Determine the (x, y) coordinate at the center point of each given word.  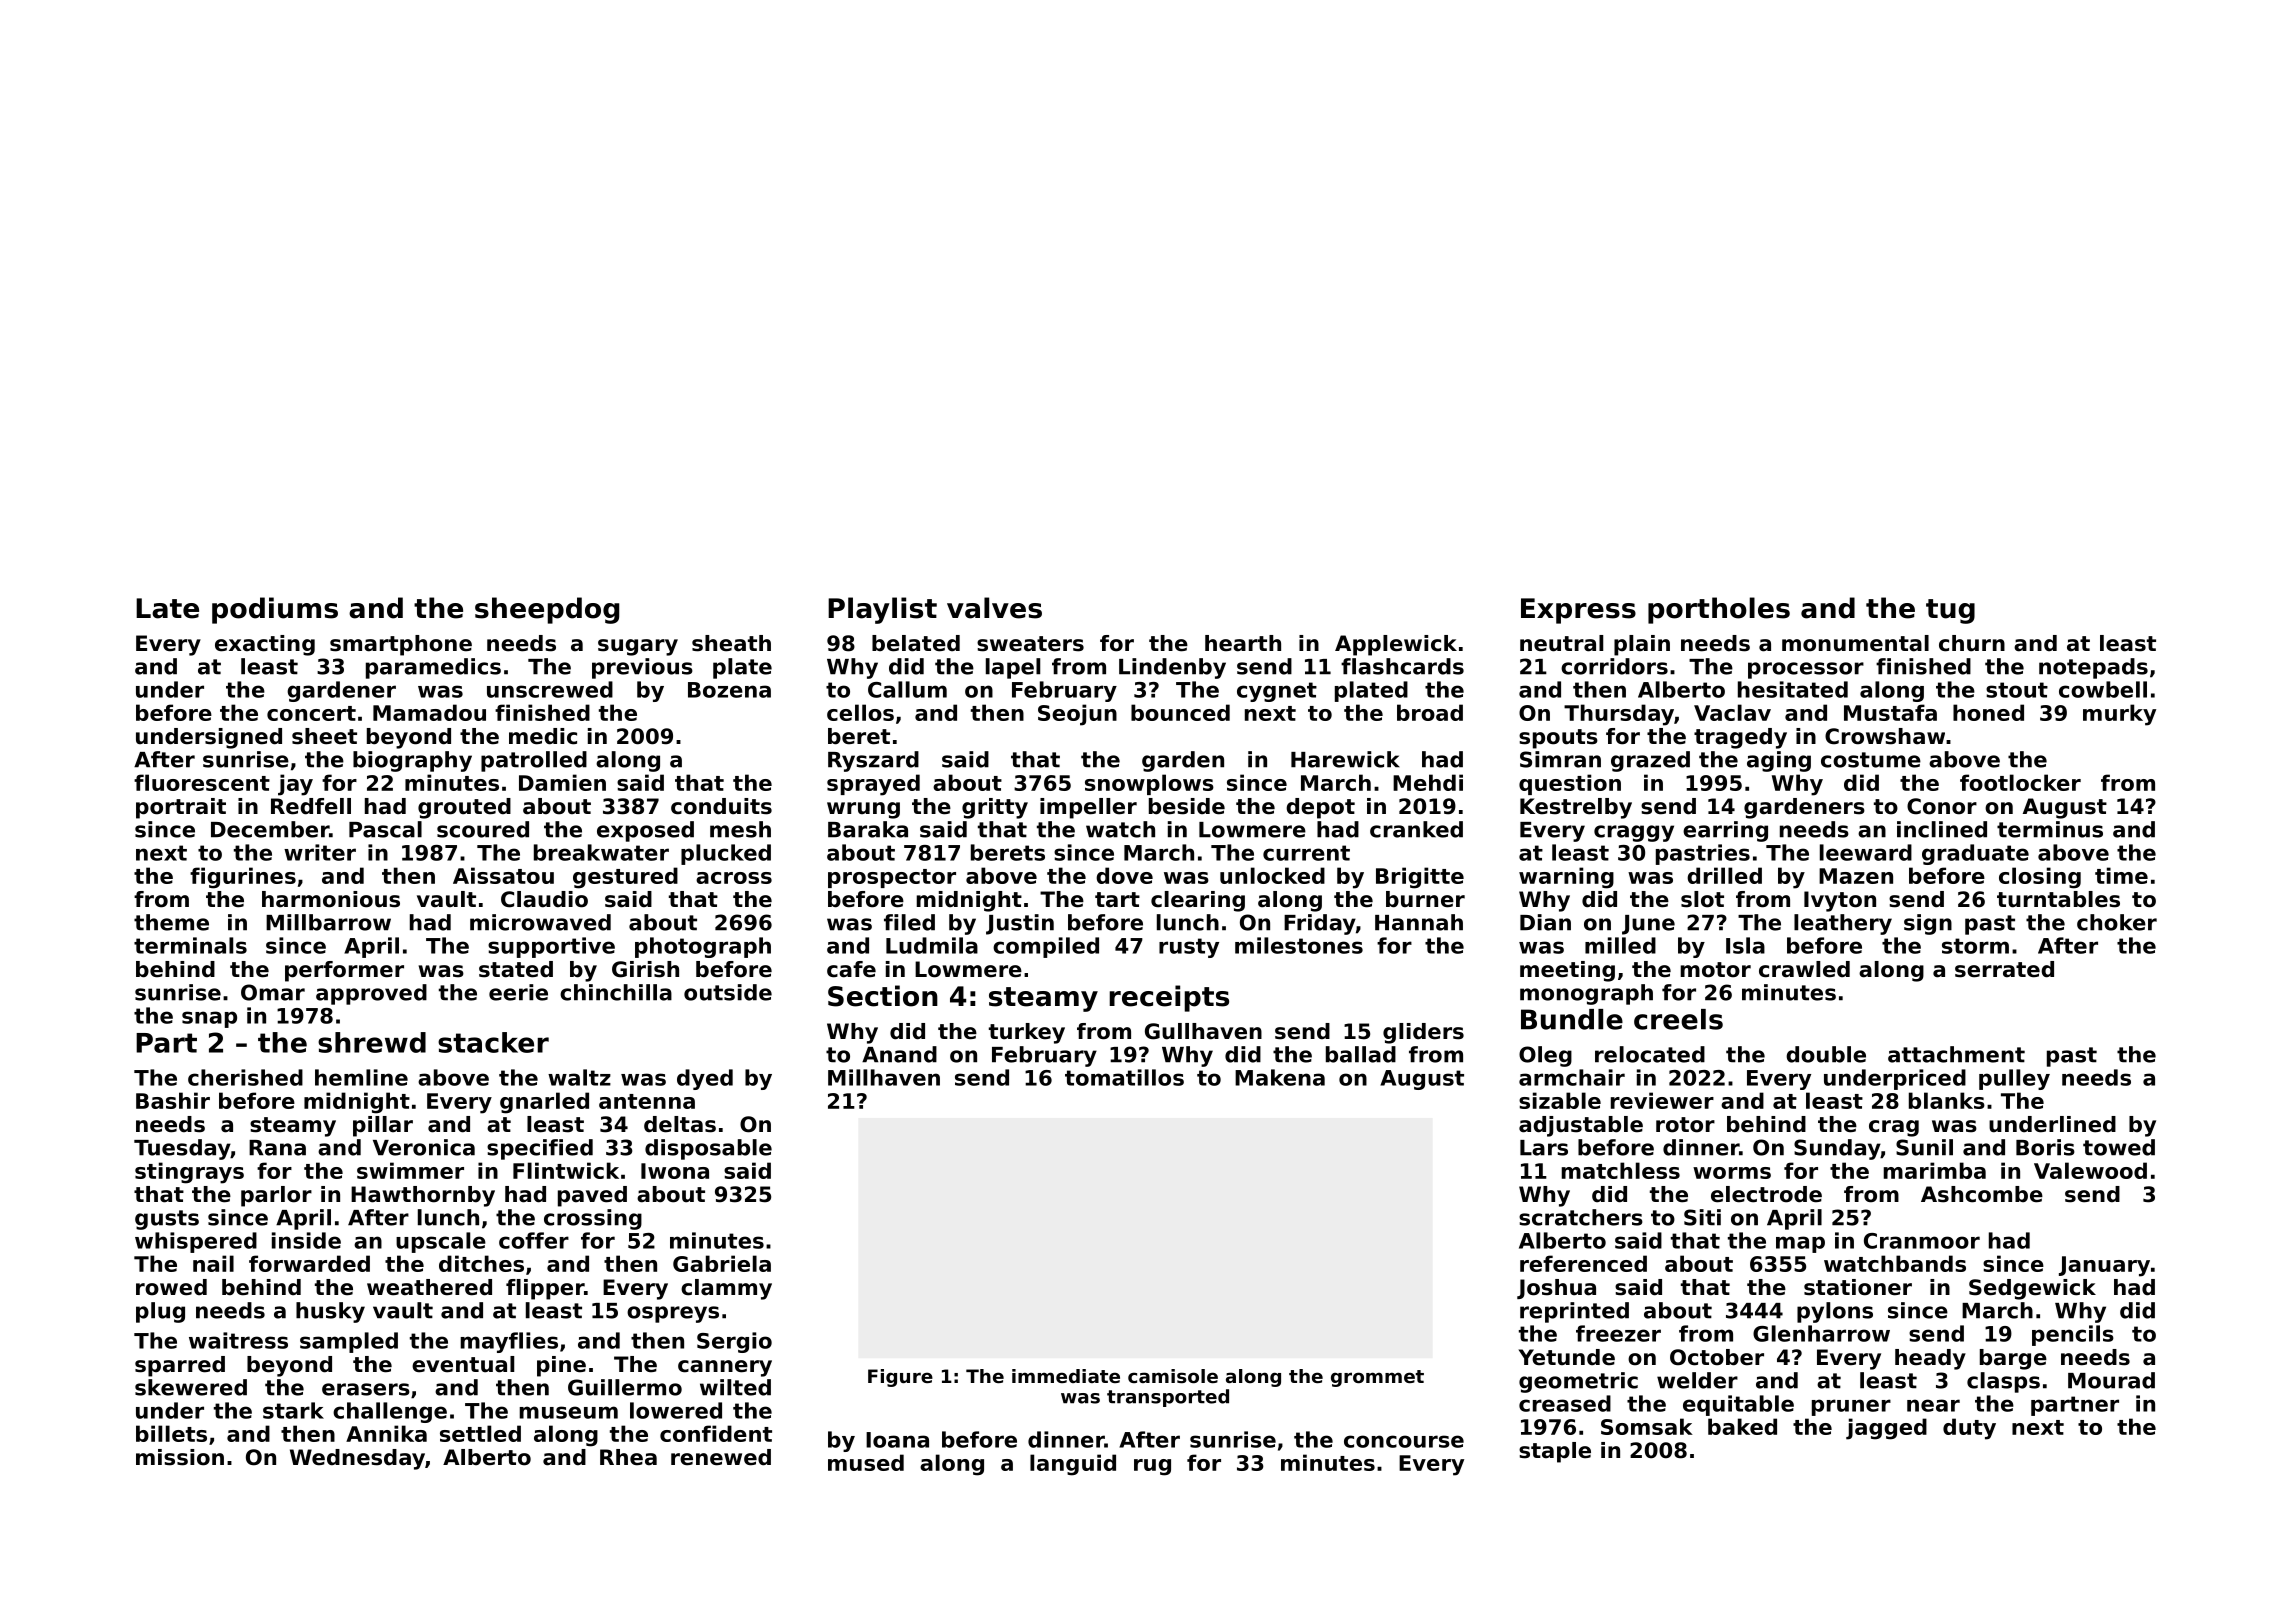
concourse (1404, 1441)
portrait (181, 808)
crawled (1804, 969)
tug (1950, 611)
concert (311, 713)
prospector (892, 878)
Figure (900, 1378)
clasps (2003, 1382)
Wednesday (357, 1459)
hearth (1243, 643)
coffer (534, 1240)
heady (1930, 1359)
